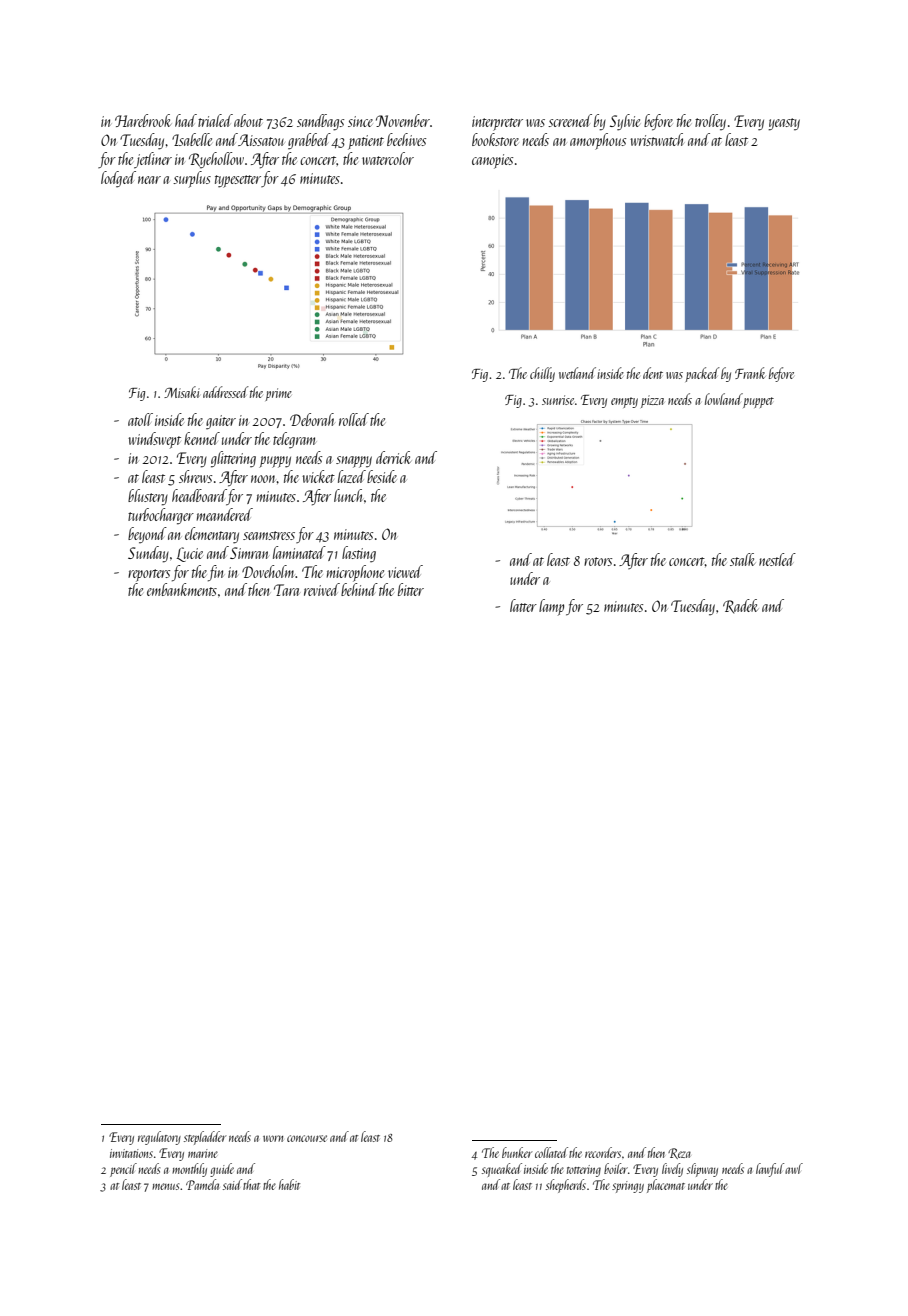 Image resolution: width=908 pixels, height=1316 pixels. I want to click on Misaki, so click(182, 392).
